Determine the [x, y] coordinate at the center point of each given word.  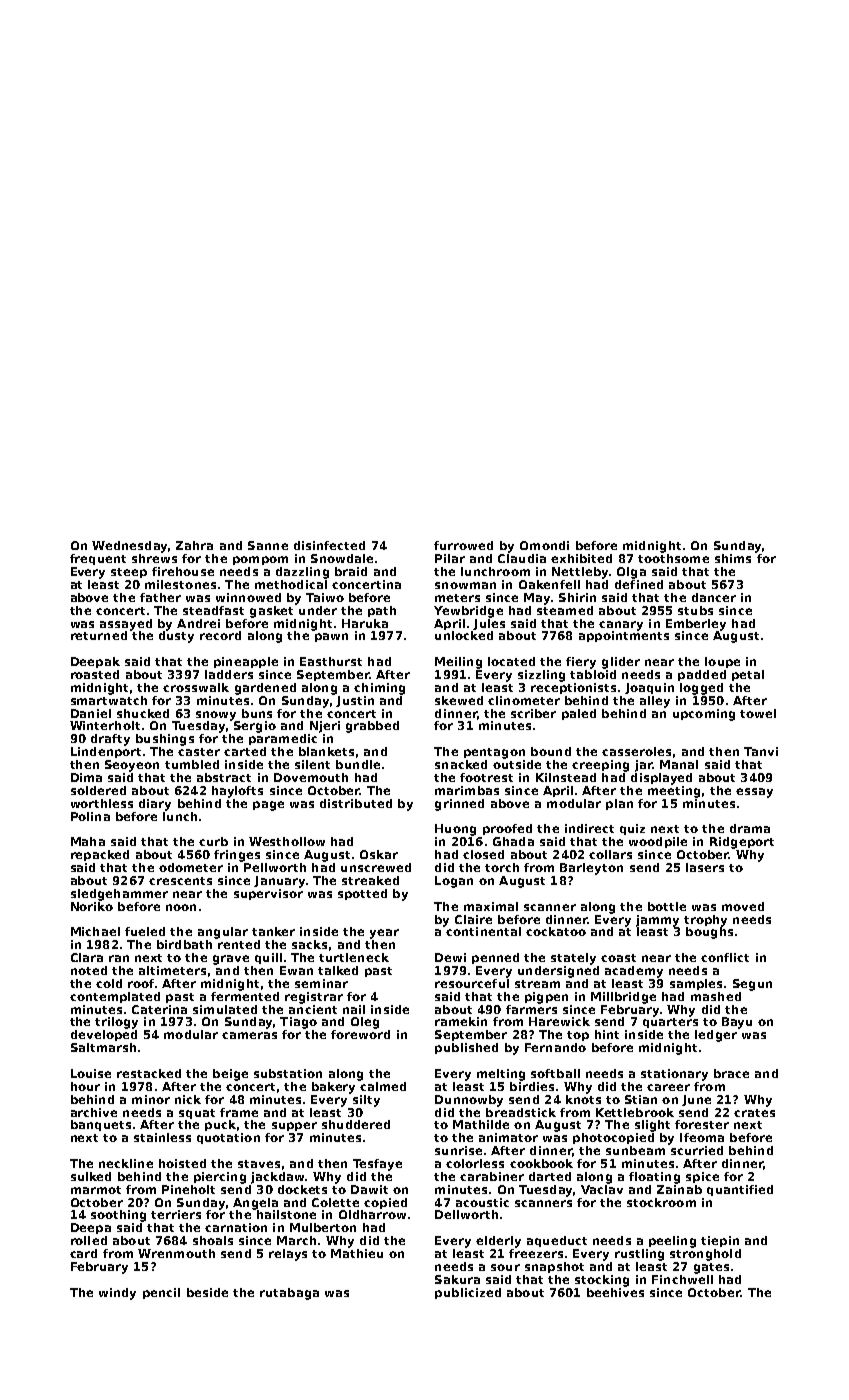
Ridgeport [742, 843]
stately [573, 959]
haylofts [237, 792]
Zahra [194, 545]
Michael [95, 931]
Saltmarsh [103, 1047]
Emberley [696, 625]
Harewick [559, 1021]
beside [207, 1292]
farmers [531, 1009]
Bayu [737, 1023]
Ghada [513, 841]
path [382, 611]
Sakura [457, 1279]
